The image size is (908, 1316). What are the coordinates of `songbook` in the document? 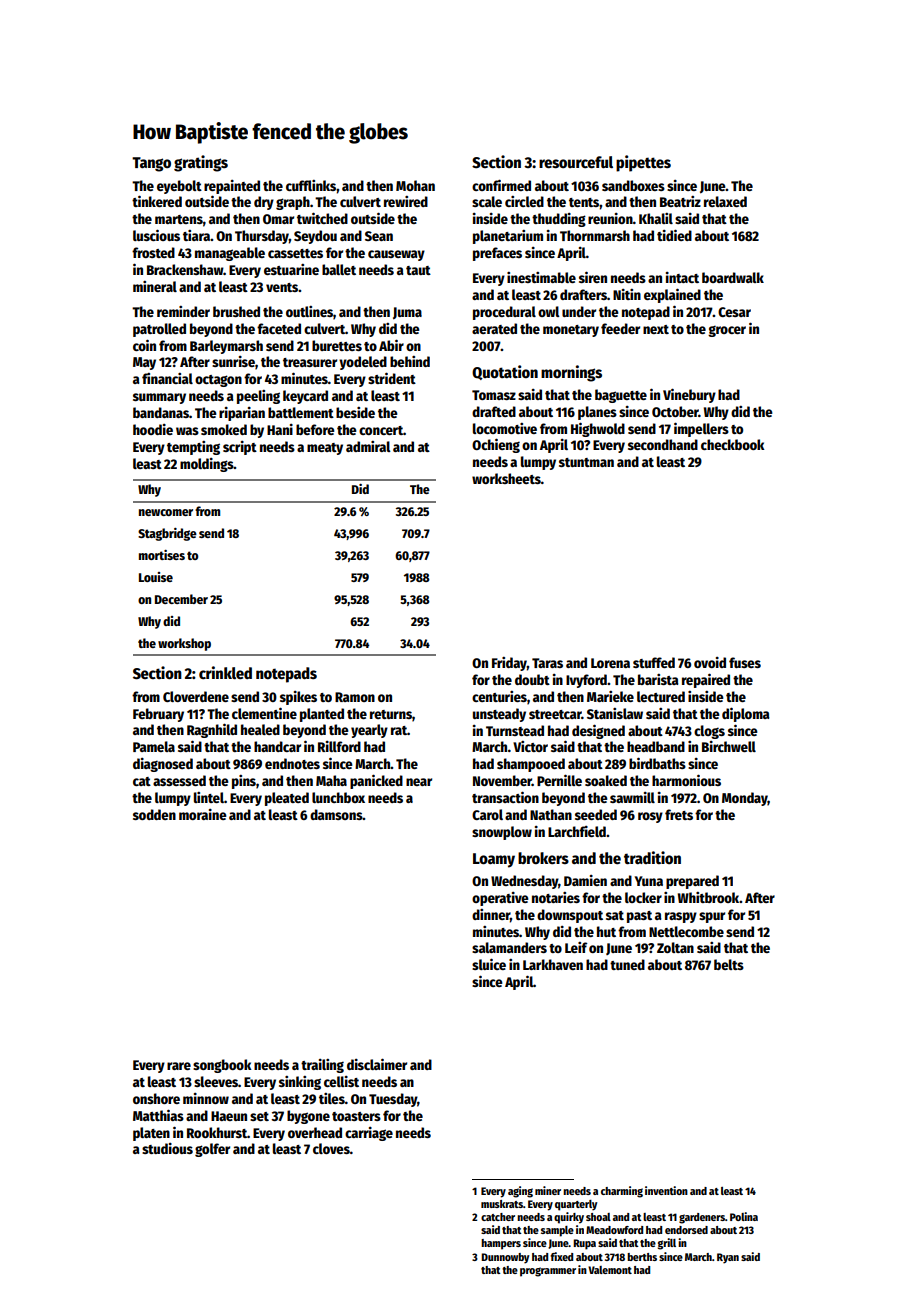 It's located at (222, 1066).
